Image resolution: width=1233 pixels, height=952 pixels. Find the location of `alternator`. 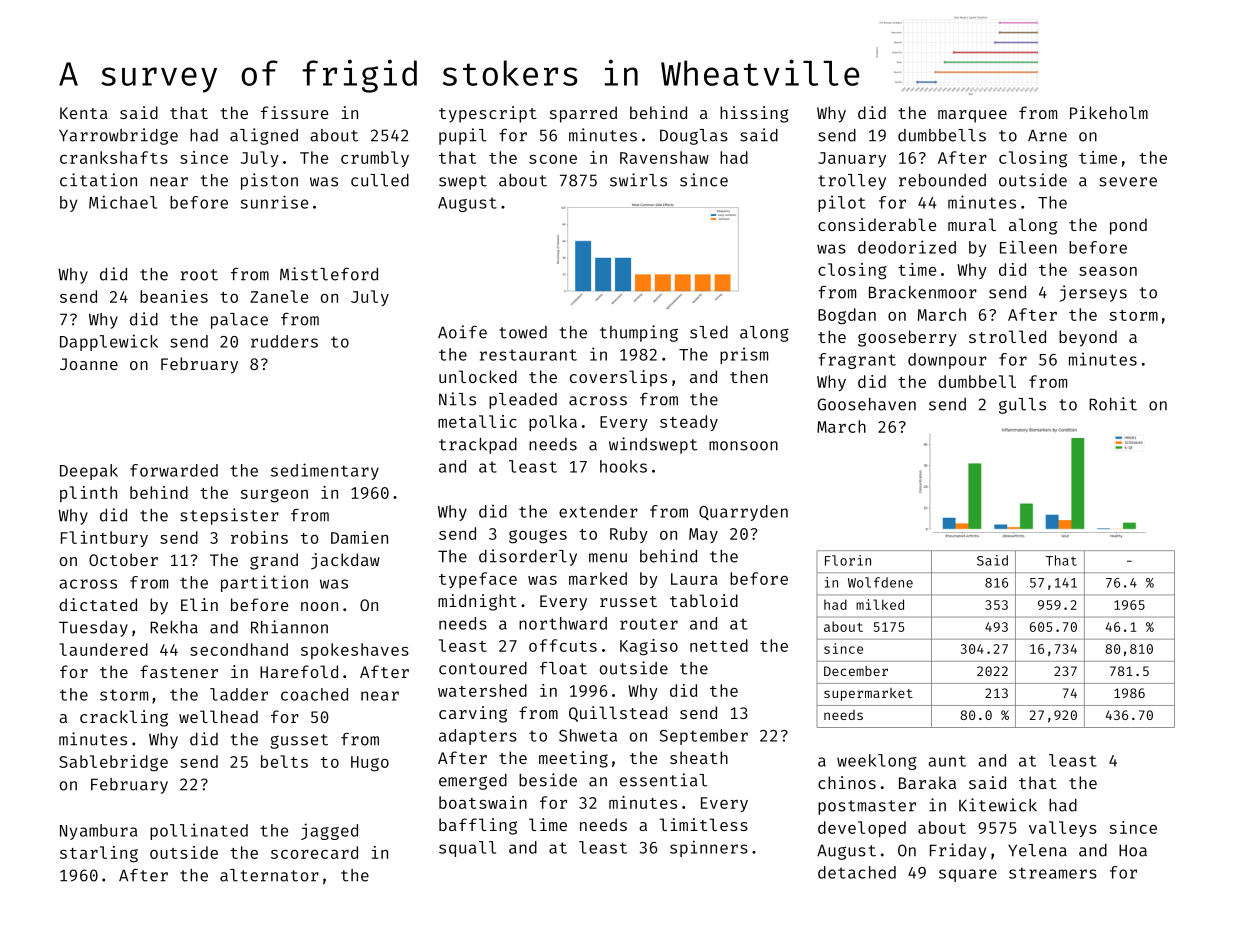

alternator is located at coordinates (269, 875).
